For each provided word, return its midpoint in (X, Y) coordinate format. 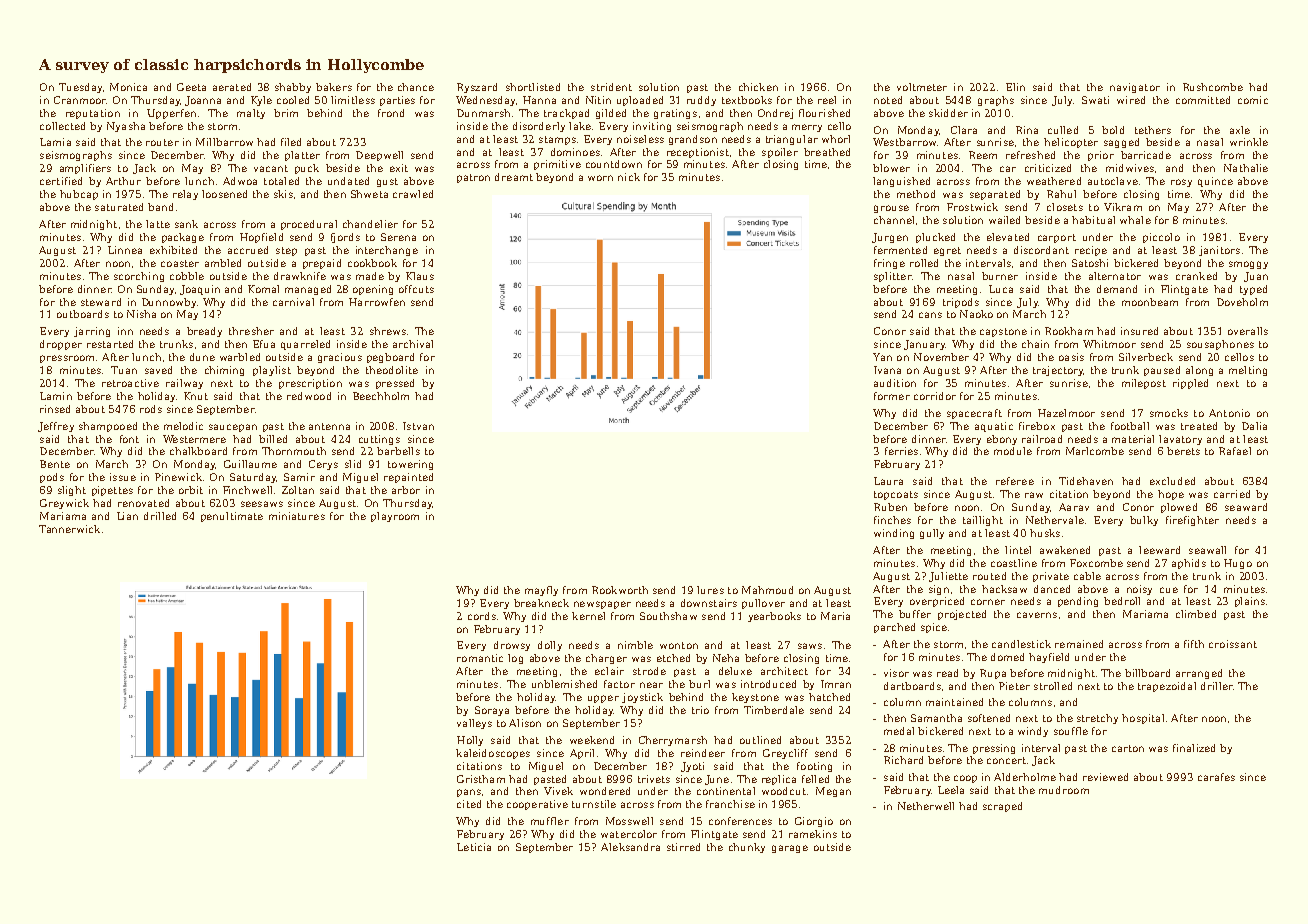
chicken (758, 87)
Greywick (64, 504)
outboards (83, 314)
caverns (1037, 615)
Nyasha (126, 127)
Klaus (420, 276)
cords (482, 616)
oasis (1071, 357)
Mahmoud (767, 590)
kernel (588, 616)
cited (469, 804)
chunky (747, 848)
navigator (1135, 88)
